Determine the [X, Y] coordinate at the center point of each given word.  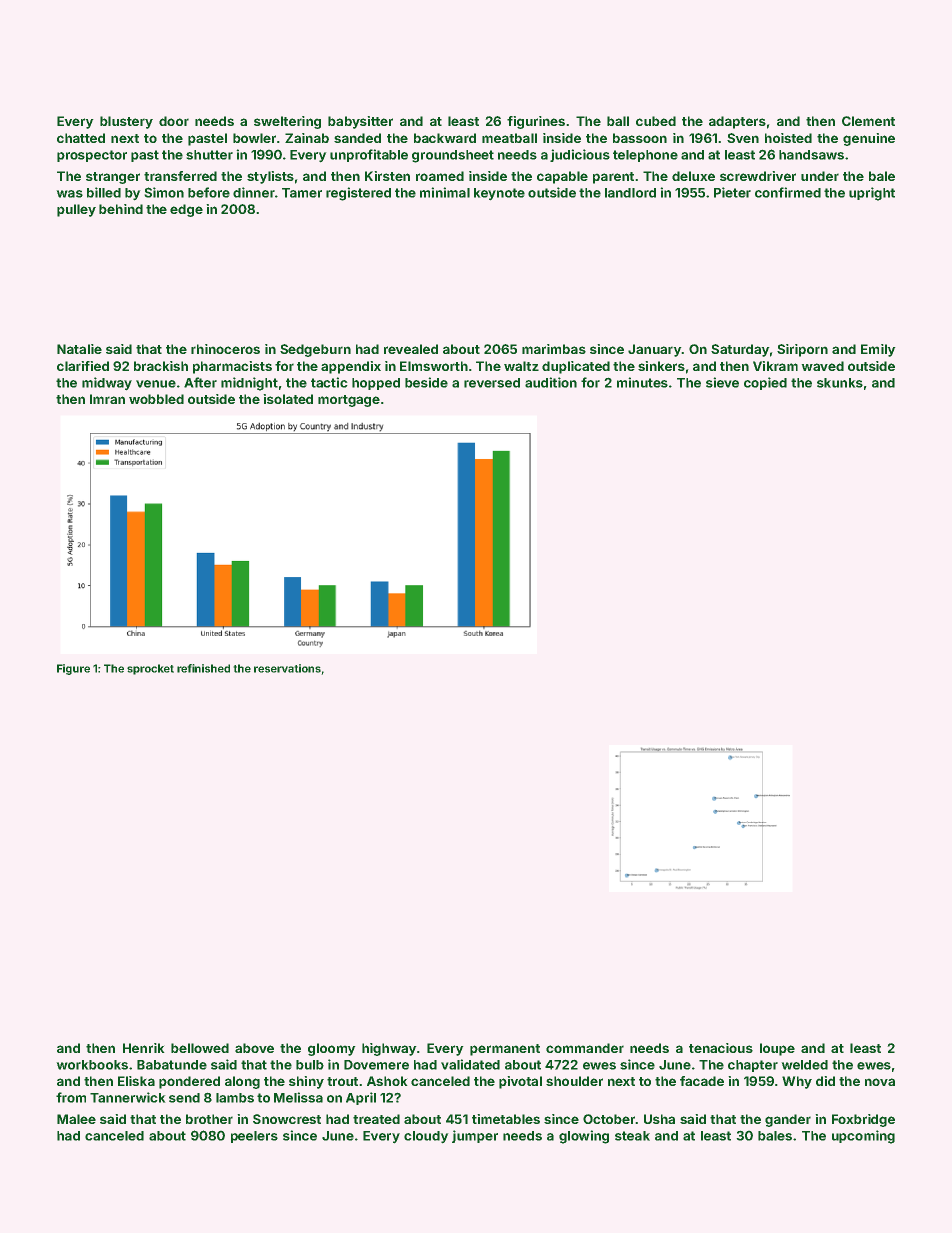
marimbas [554, 349]
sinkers [661, 366]
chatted [81, 138]
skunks [840, 383]
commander [585, 1048]
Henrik [144, 1048]
